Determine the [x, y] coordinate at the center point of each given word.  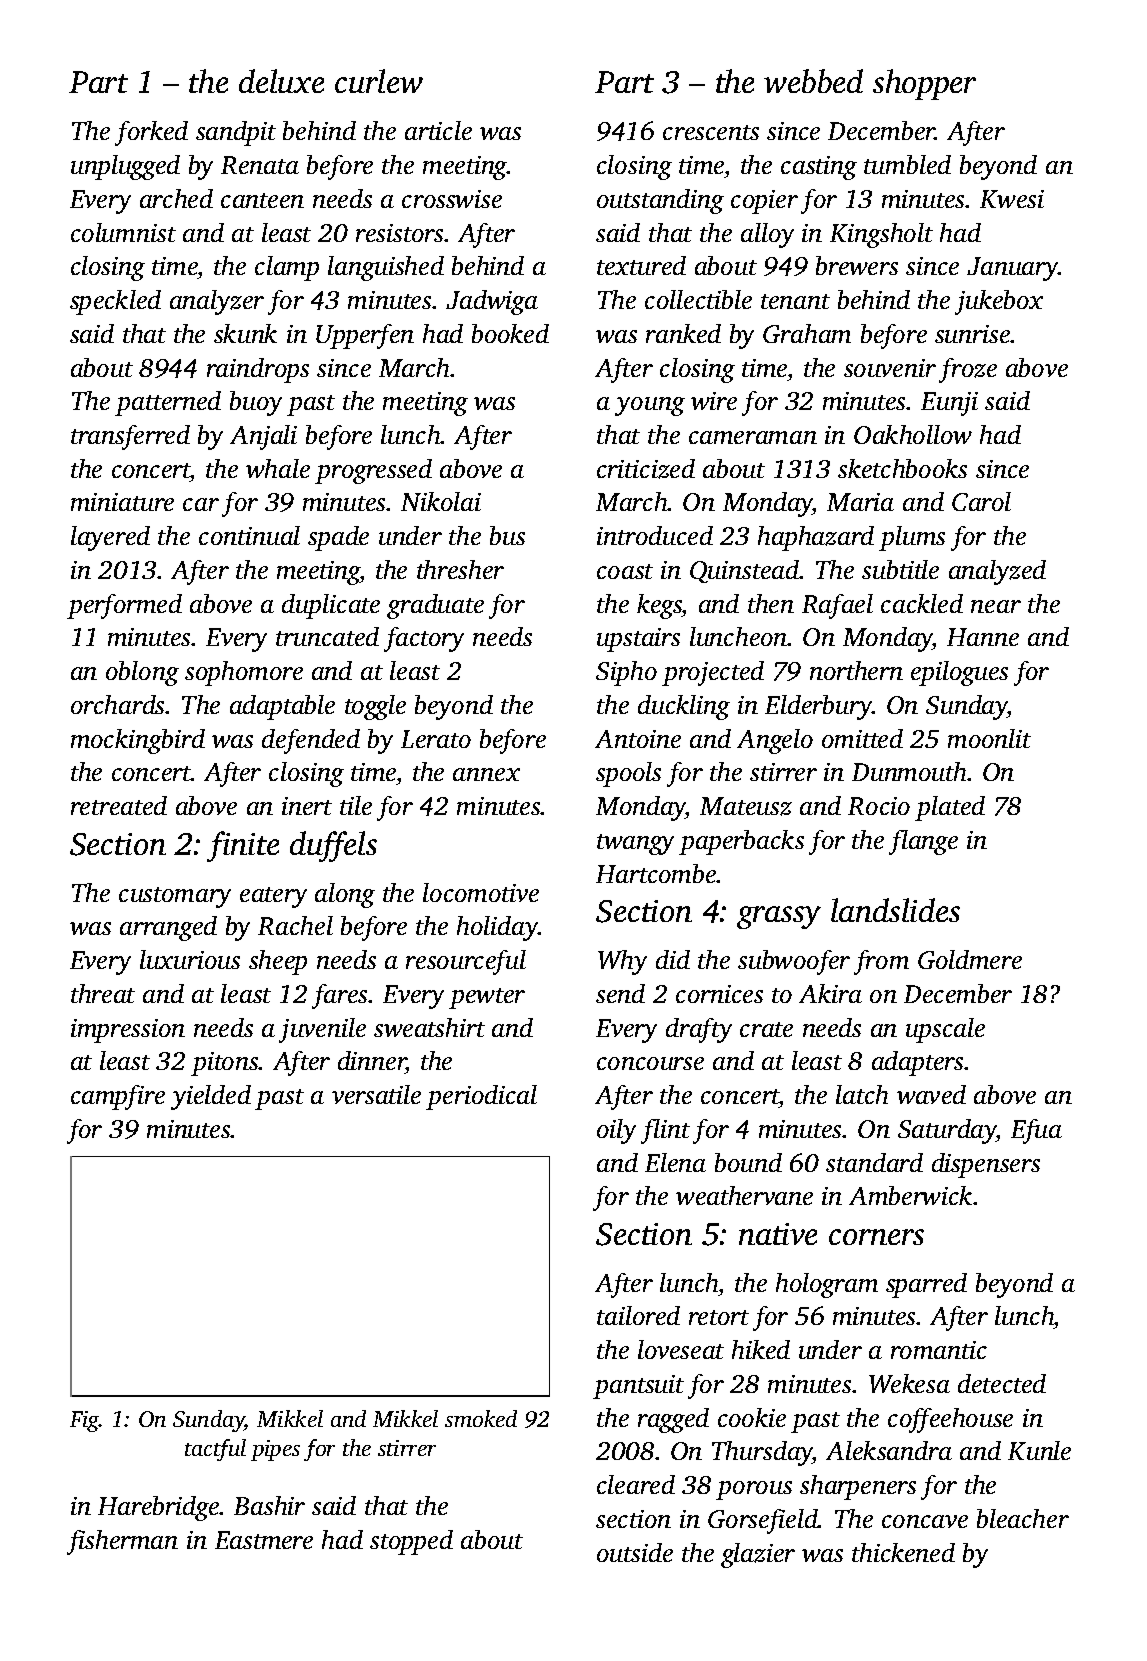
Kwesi [1012, 199]
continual [249, 535]
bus [507, 535]
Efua [1036, 1131]
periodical [481, 1097]
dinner [372, 1062]
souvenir [890, 368]
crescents [711, 132]
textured [641, 265]
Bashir [269, 1505]
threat [103, 993]
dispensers [986, 1165]
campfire [118, 1097]
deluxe [281, 81]
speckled [115, 302]
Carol [981, 501]
